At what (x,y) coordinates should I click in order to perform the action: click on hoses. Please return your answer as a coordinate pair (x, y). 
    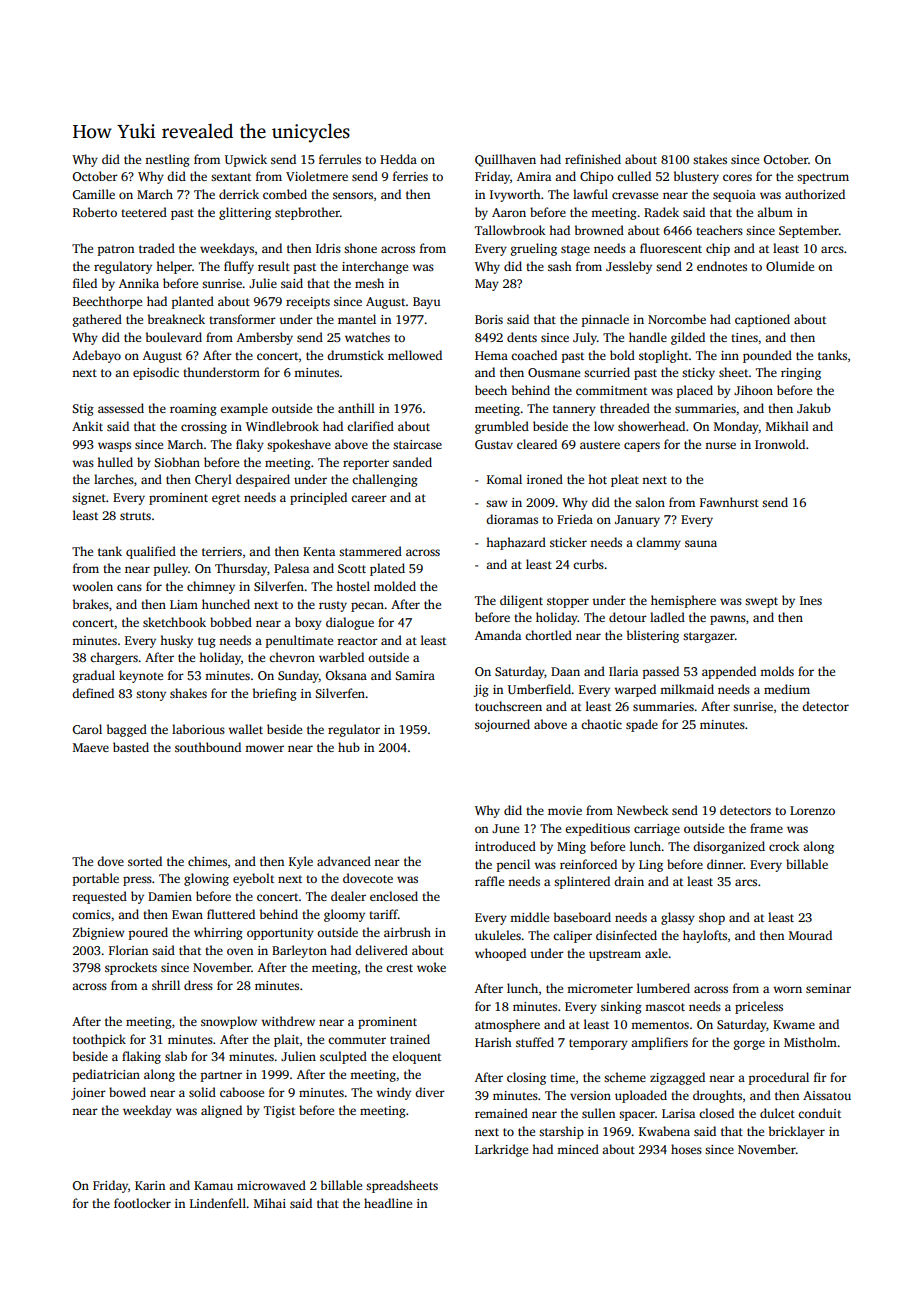
    Looking at the image, I should click on (686, 1149).
